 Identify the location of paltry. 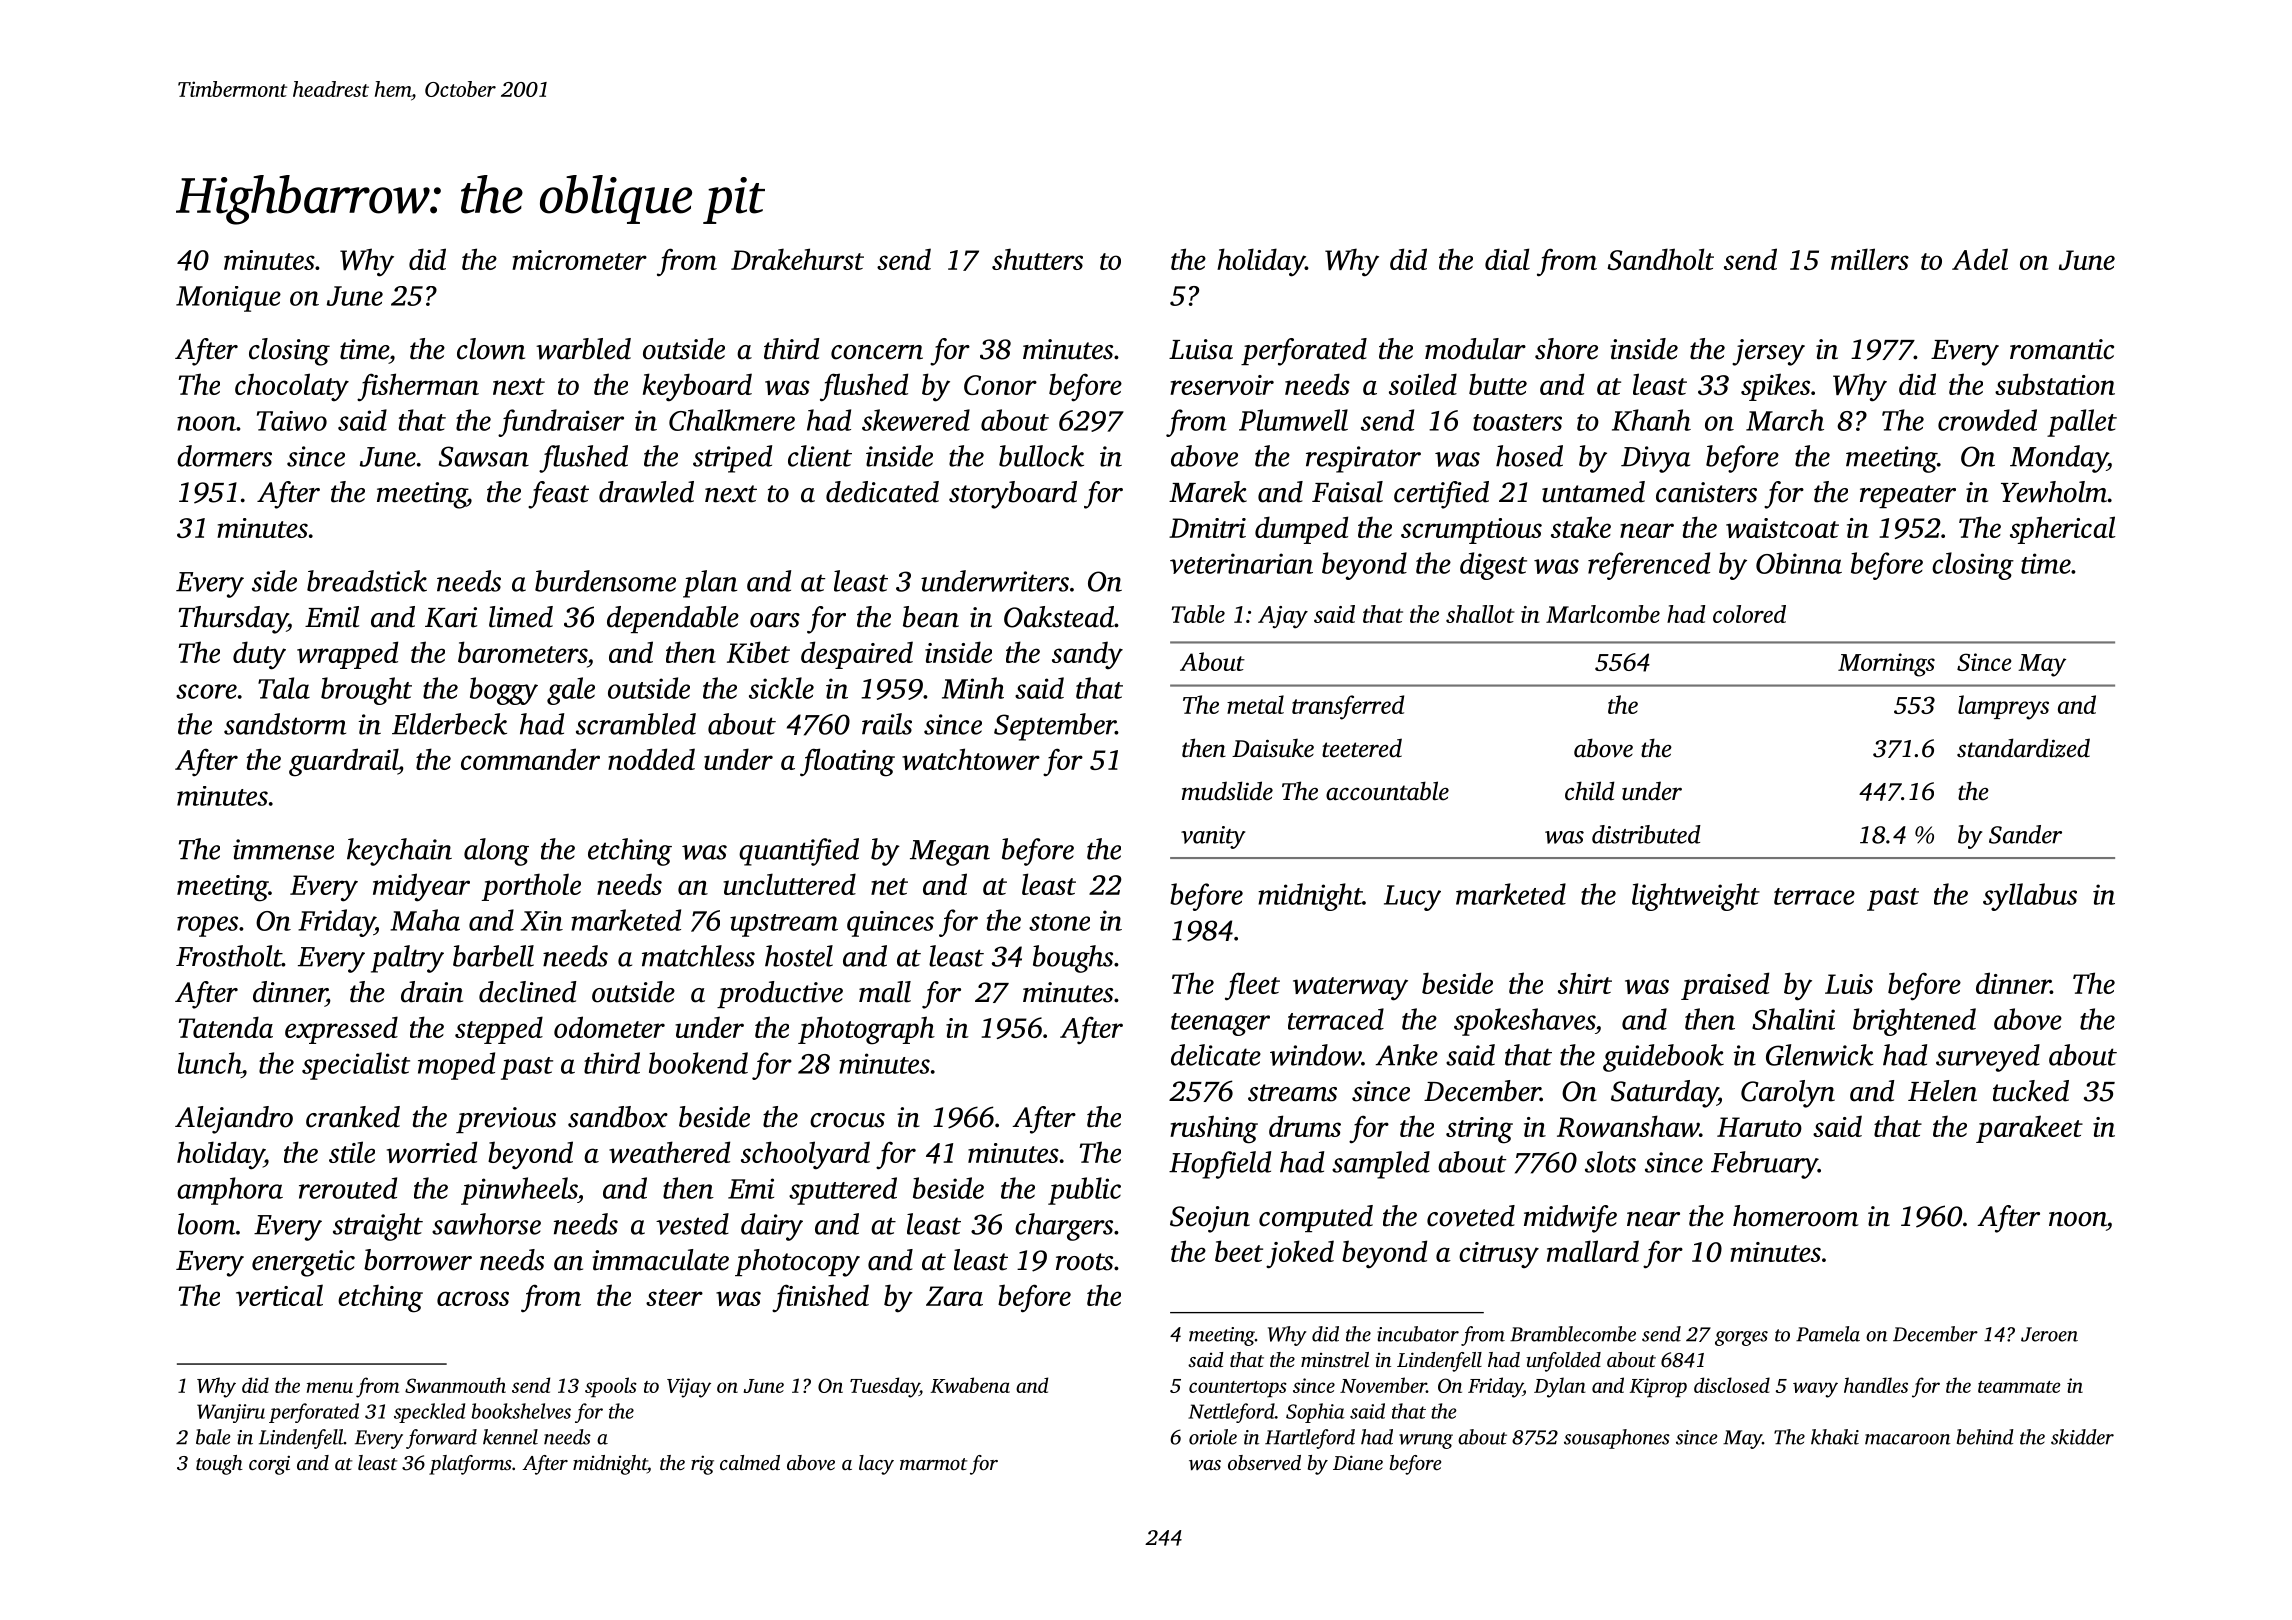
(407, 959).
